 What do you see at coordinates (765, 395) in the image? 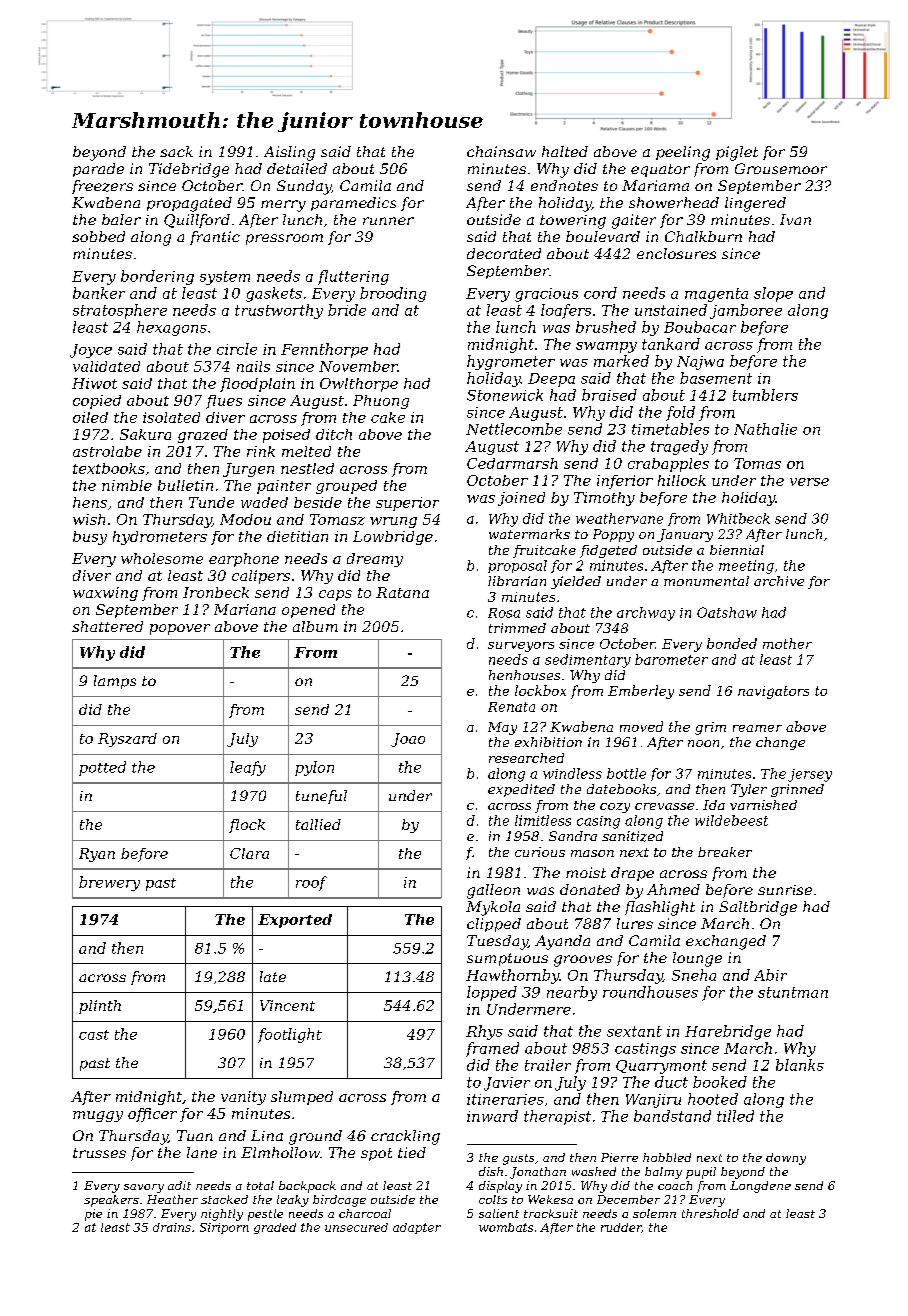
I see `tumblers` at bounding box center [765, 395].
